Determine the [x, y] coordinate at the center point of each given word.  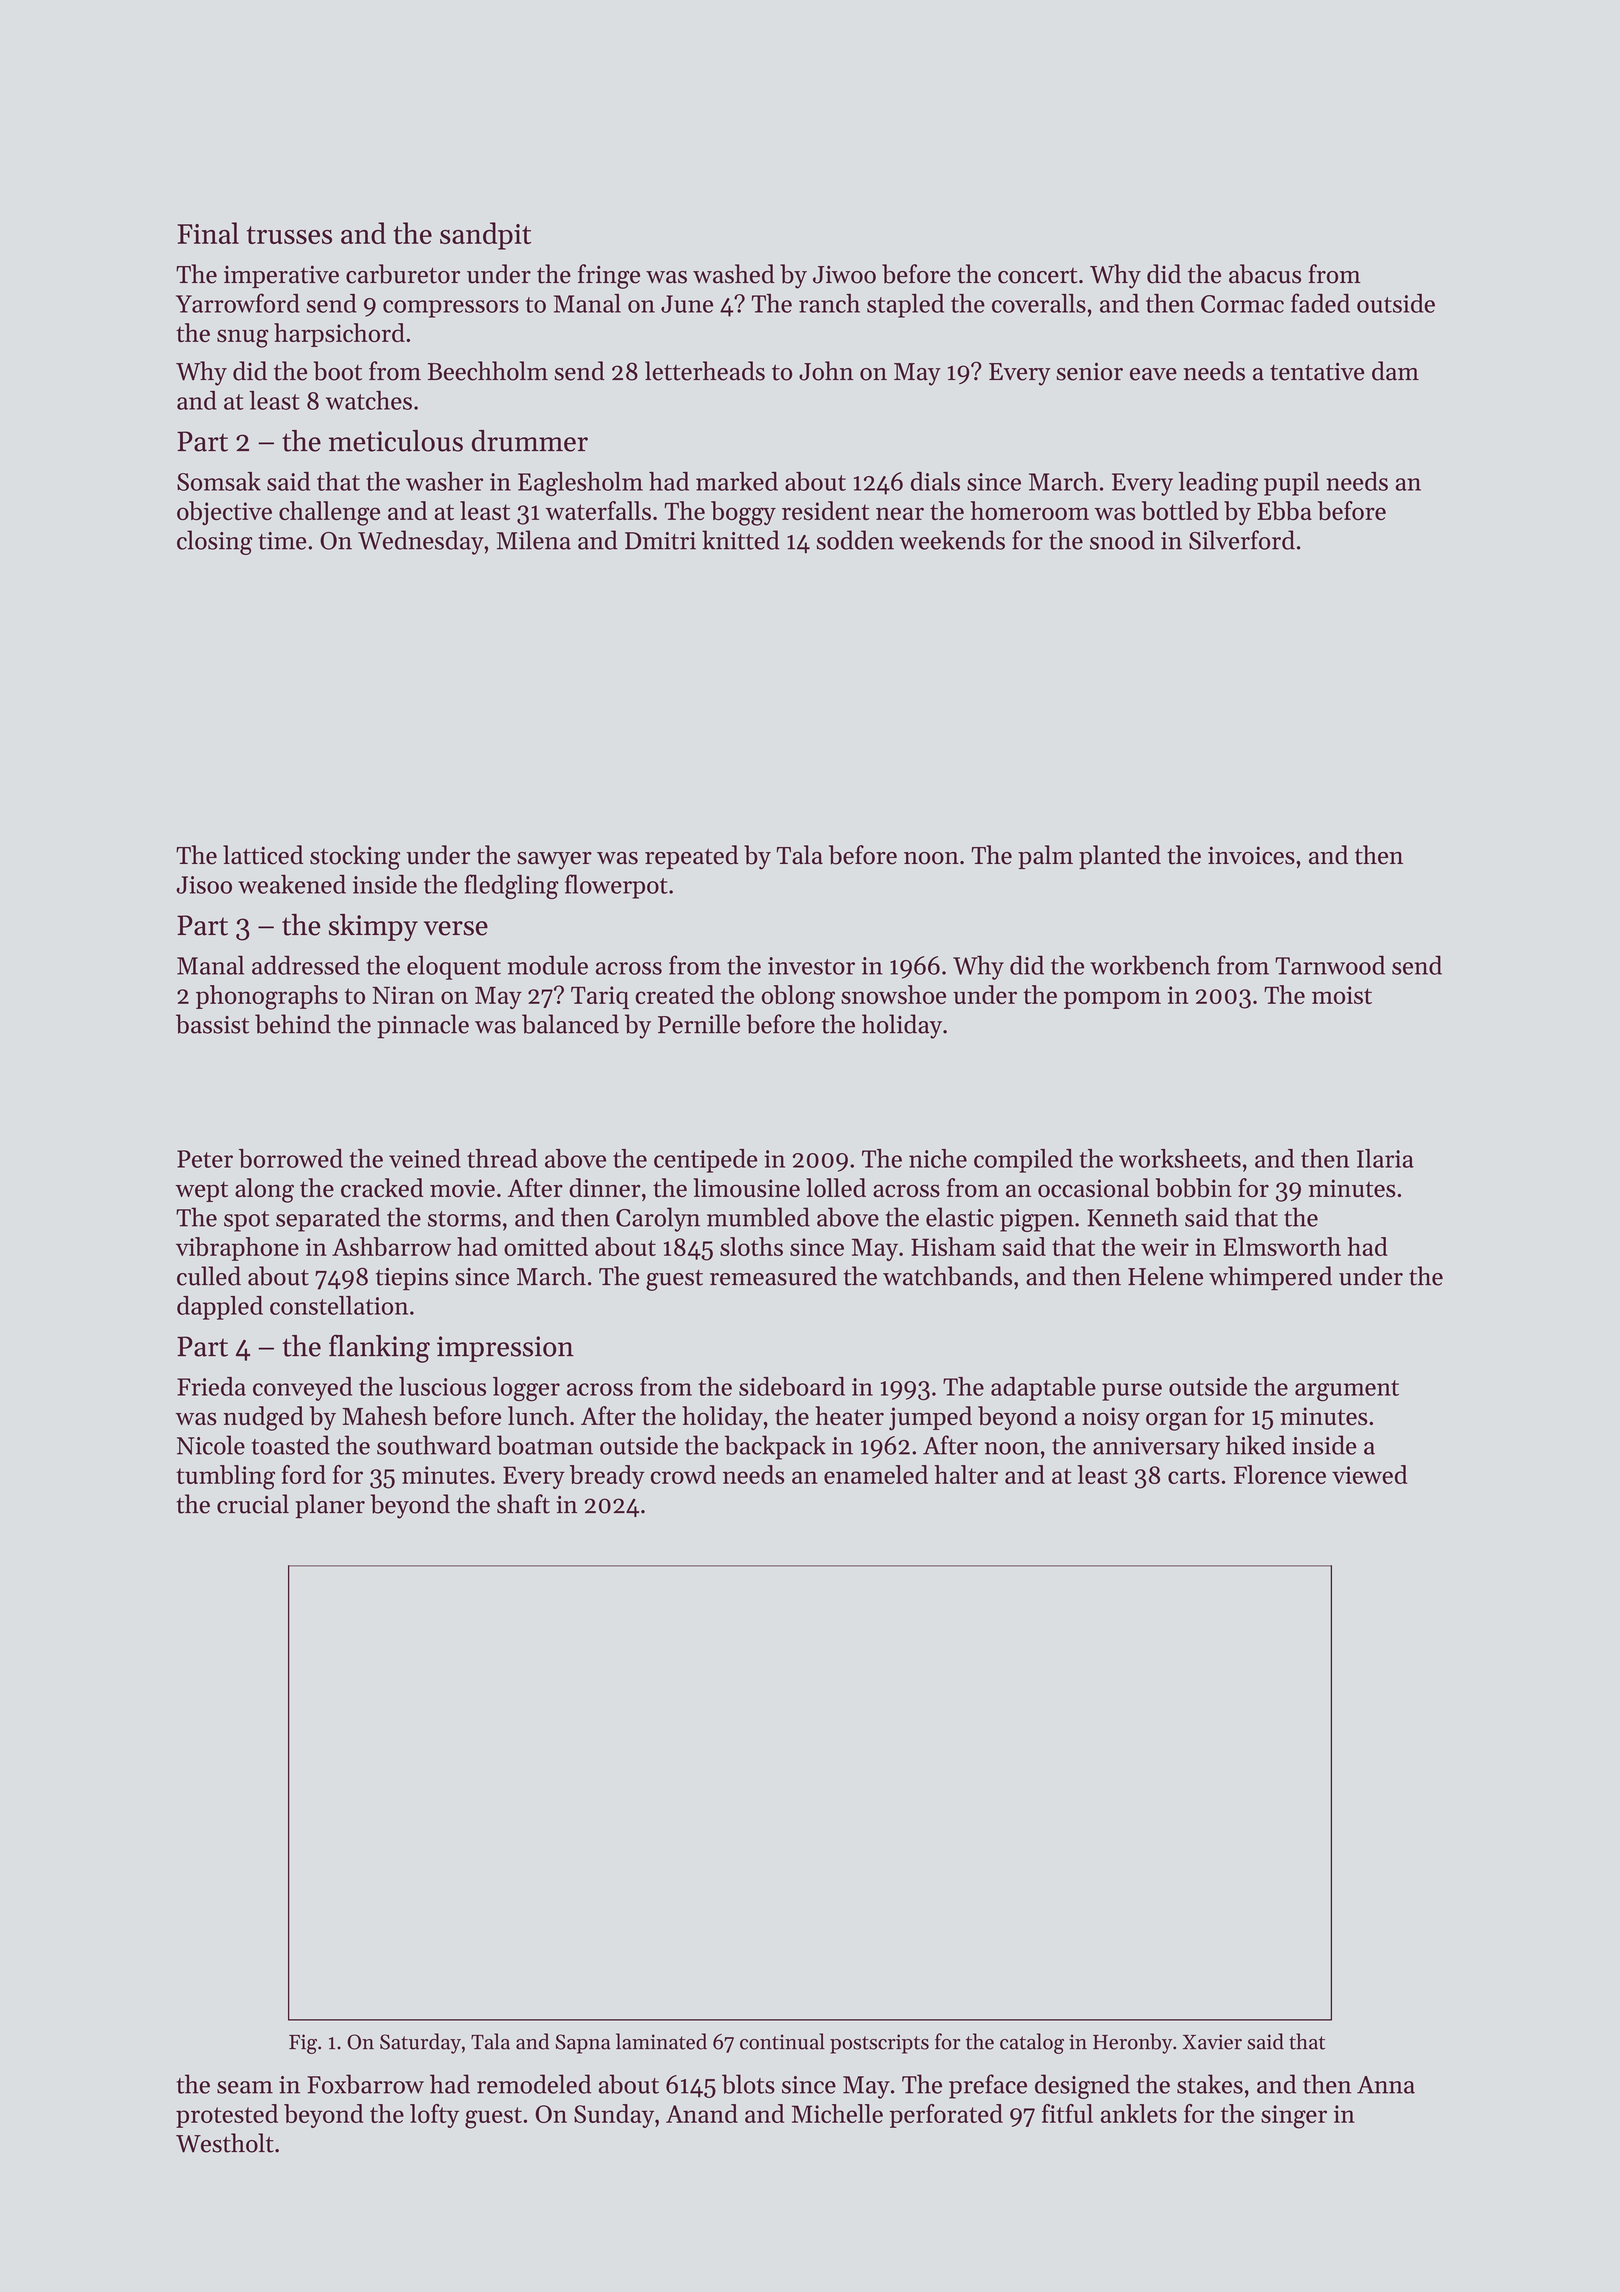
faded [1320, 303]
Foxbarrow [365, 2084]
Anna [1386, 2085]
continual [782, 2041]
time [282, 541]
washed [734, 274]
